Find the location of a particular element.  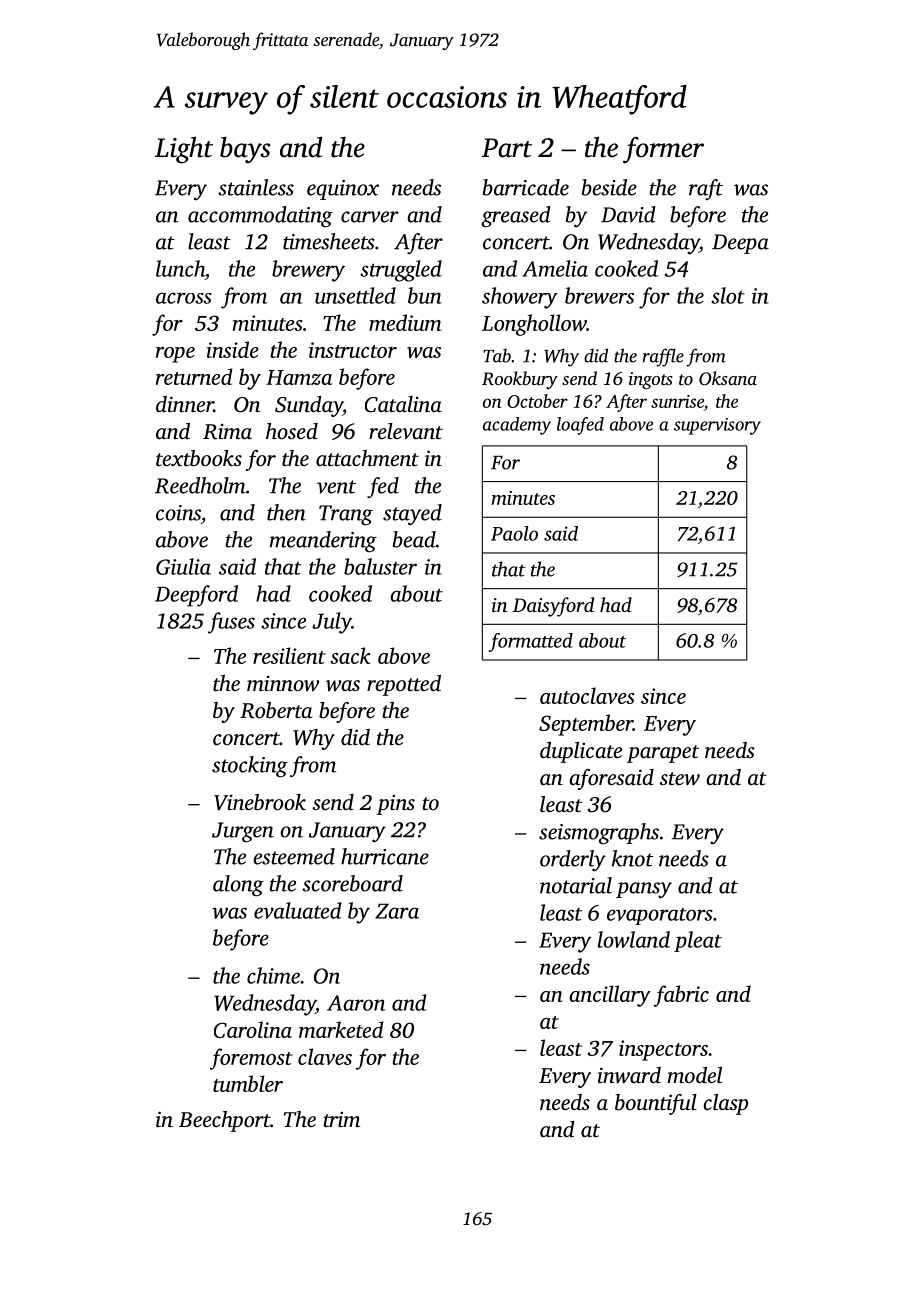

duplicate is located at coordinates (581, 752).
